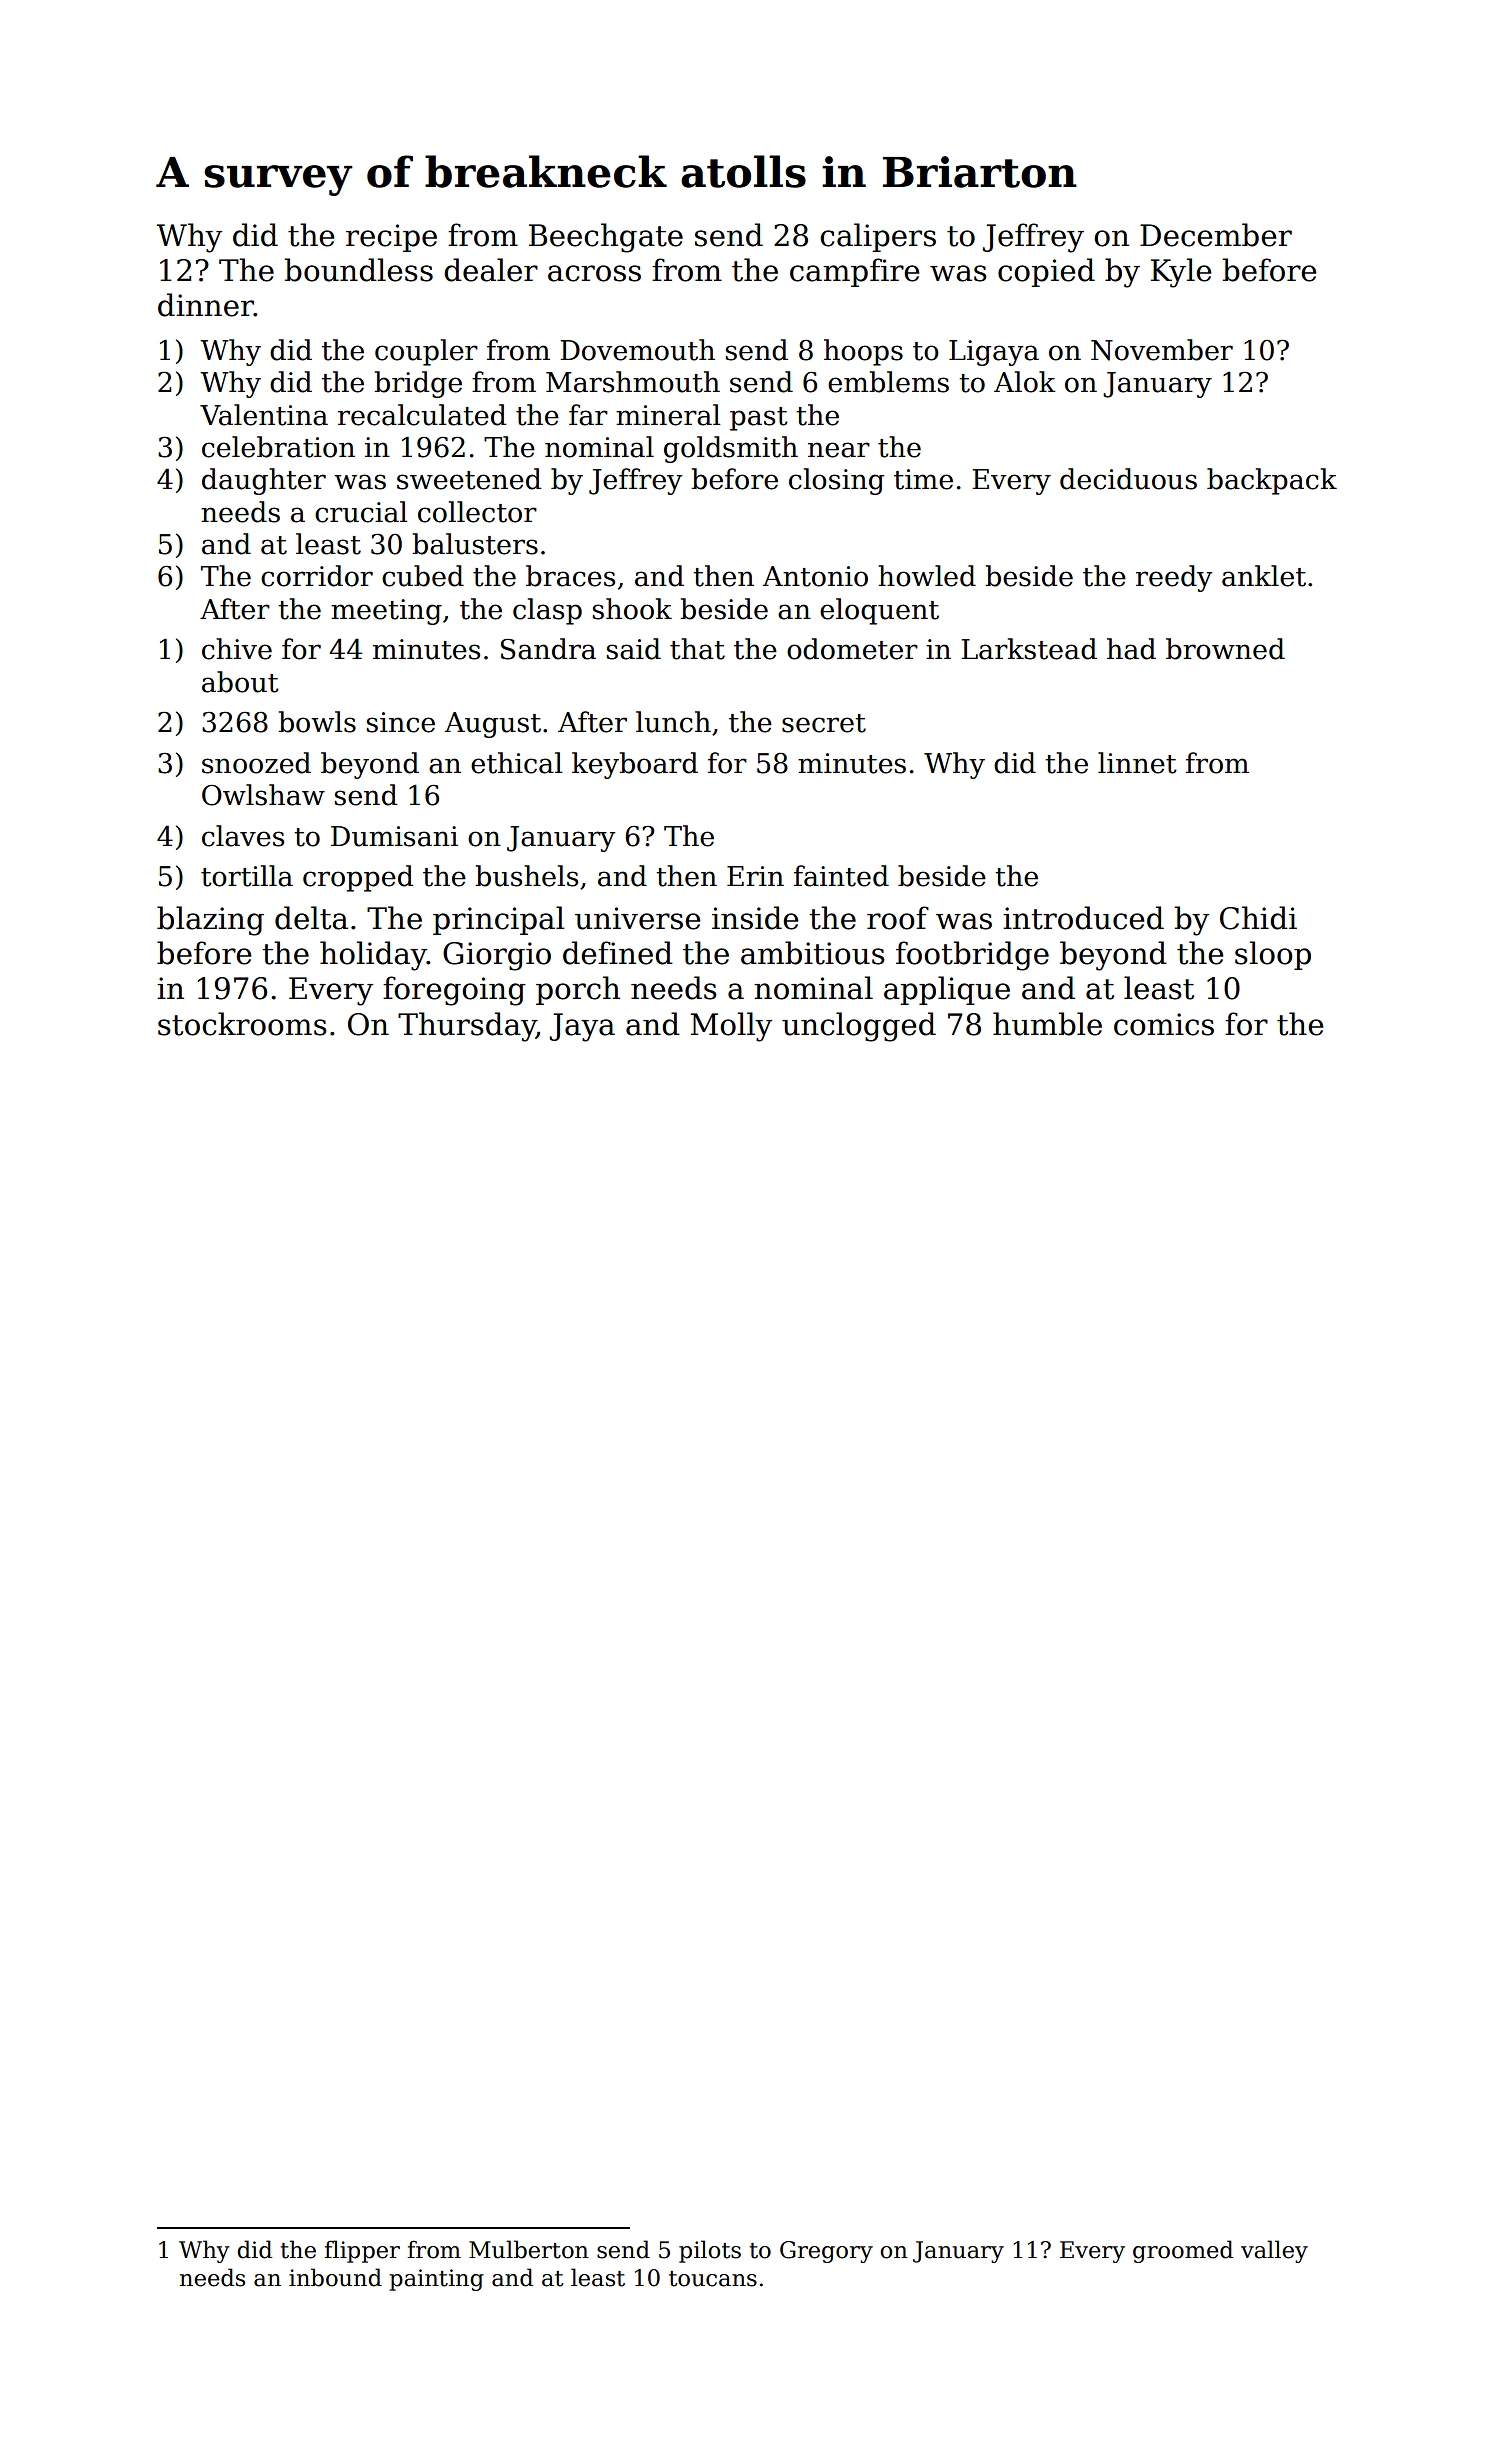  What do you see at coordinates (1258, 918) in the screenshot?
I see `Chidi` at bounding box center [1258, 918].
